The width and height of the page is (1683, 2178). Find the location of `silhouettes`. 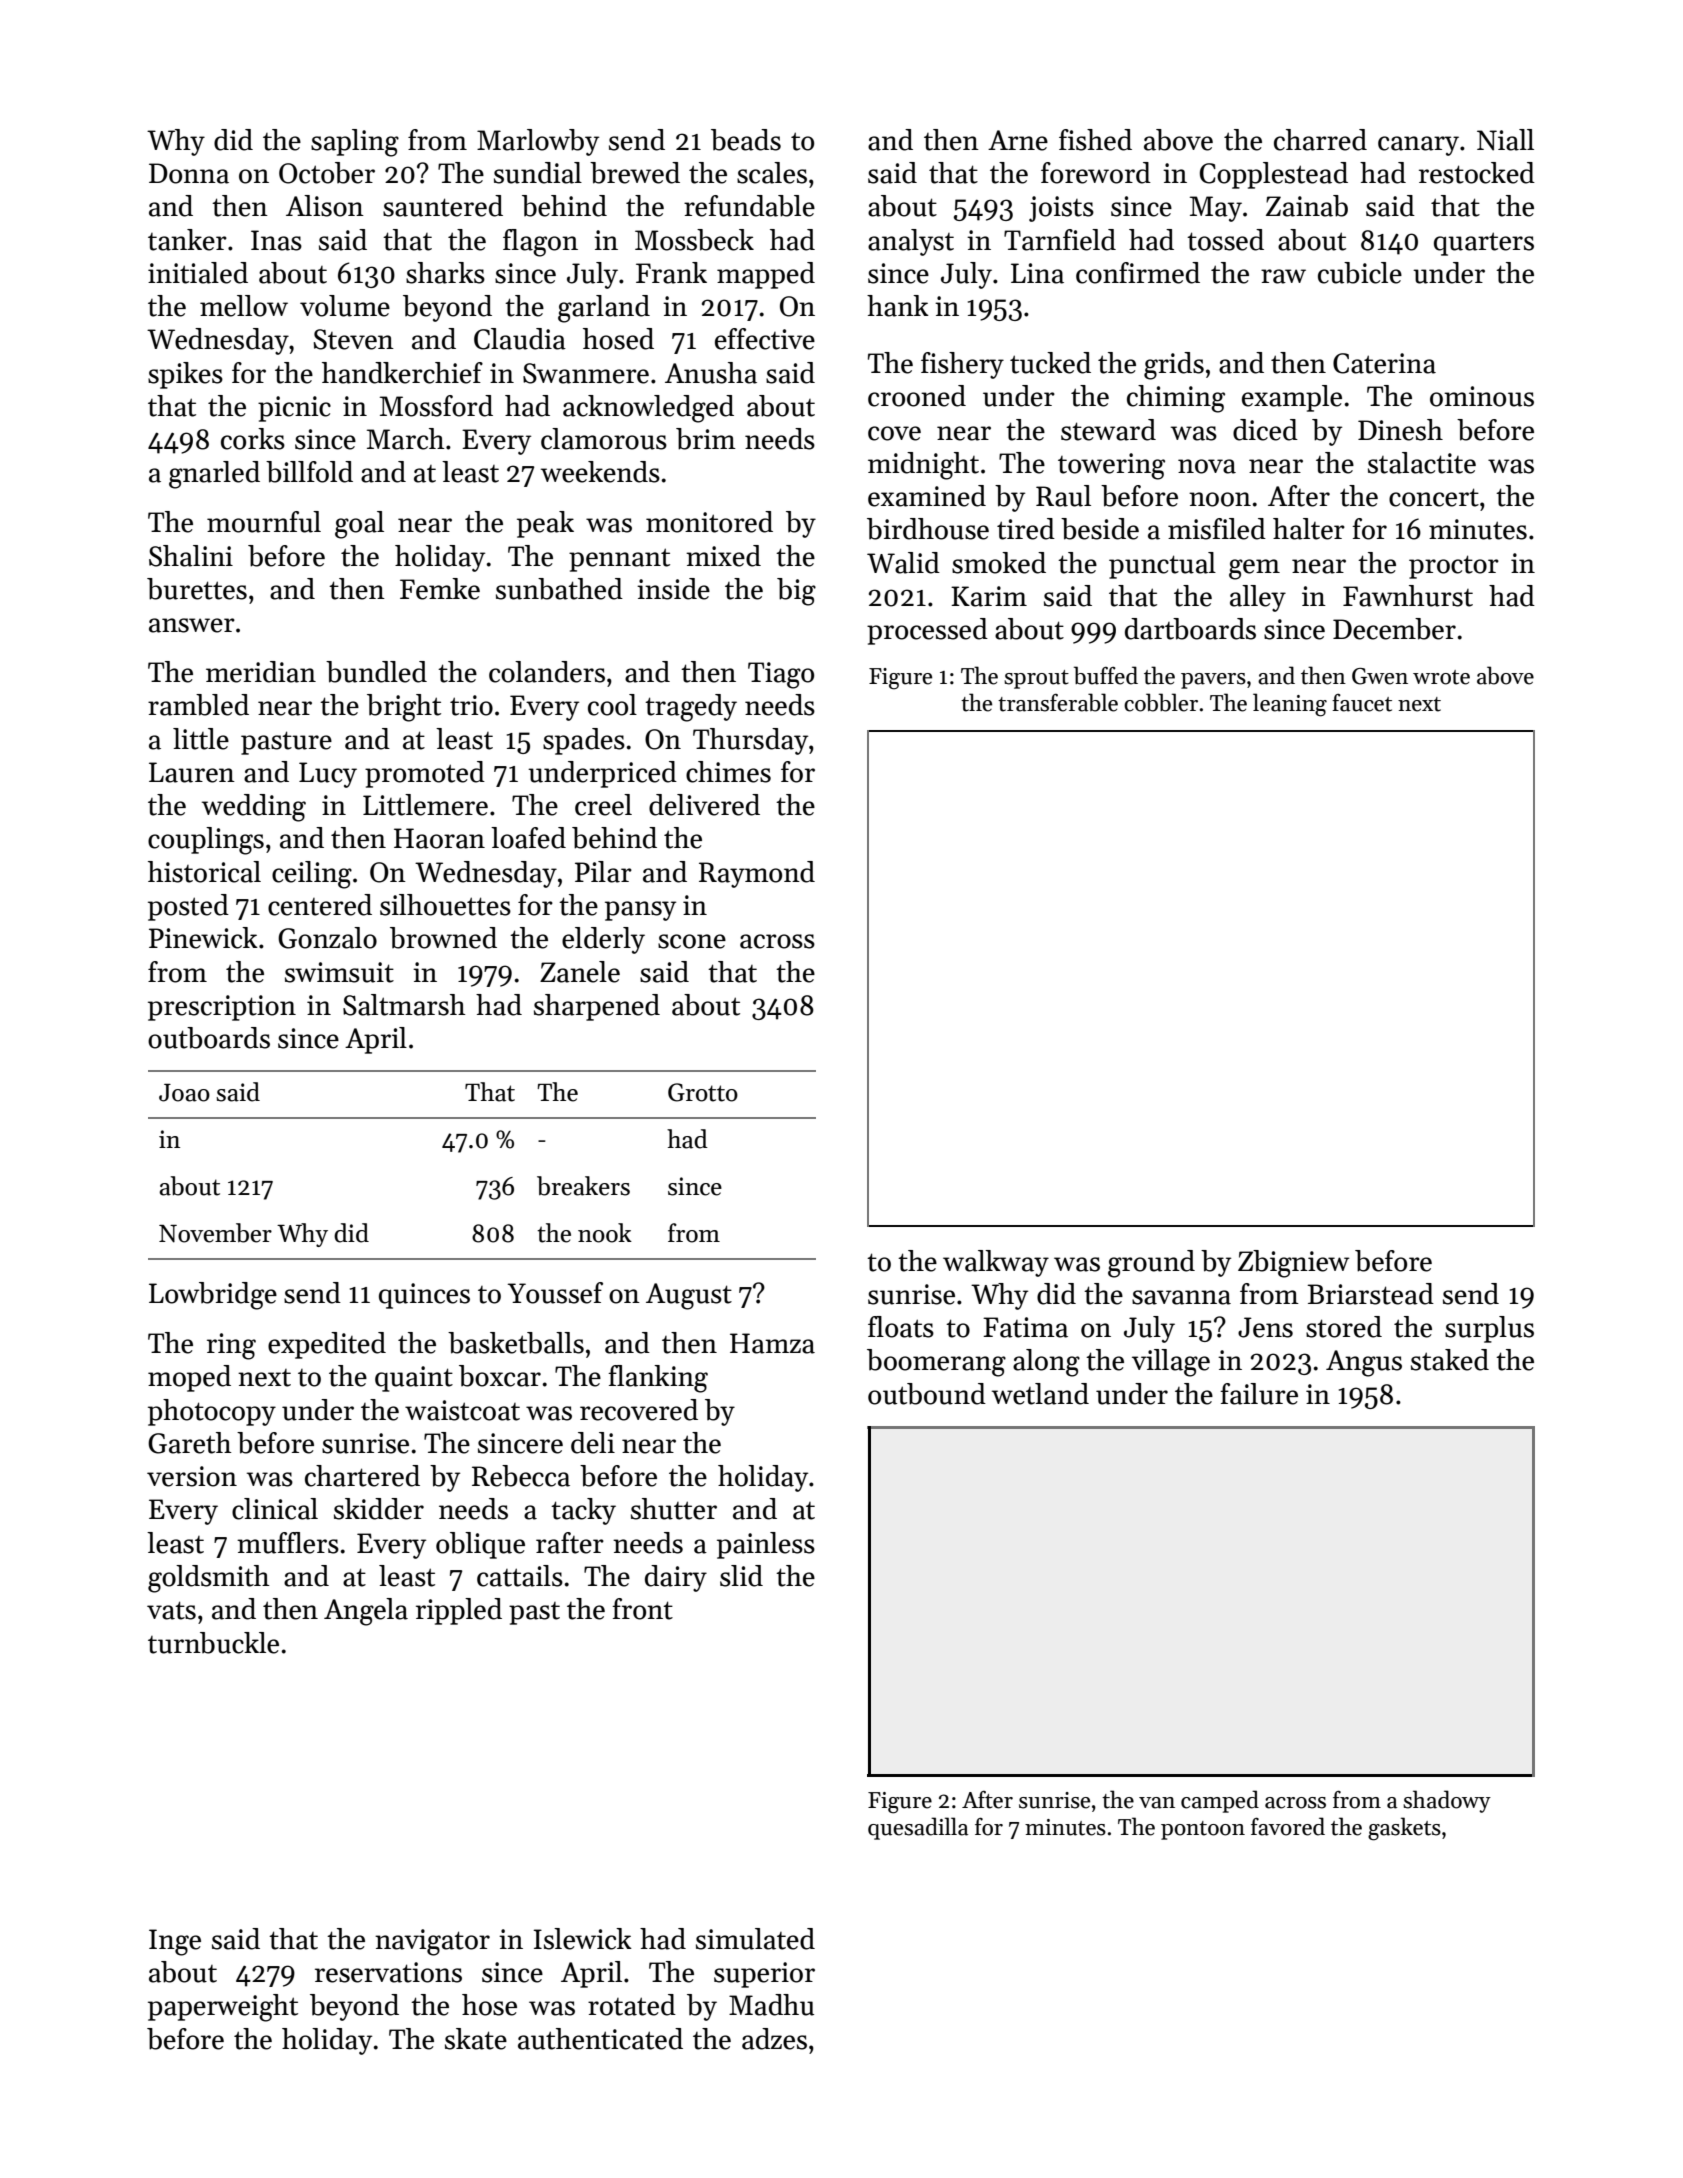

silhouettes is located at coordinates (445, 905).
